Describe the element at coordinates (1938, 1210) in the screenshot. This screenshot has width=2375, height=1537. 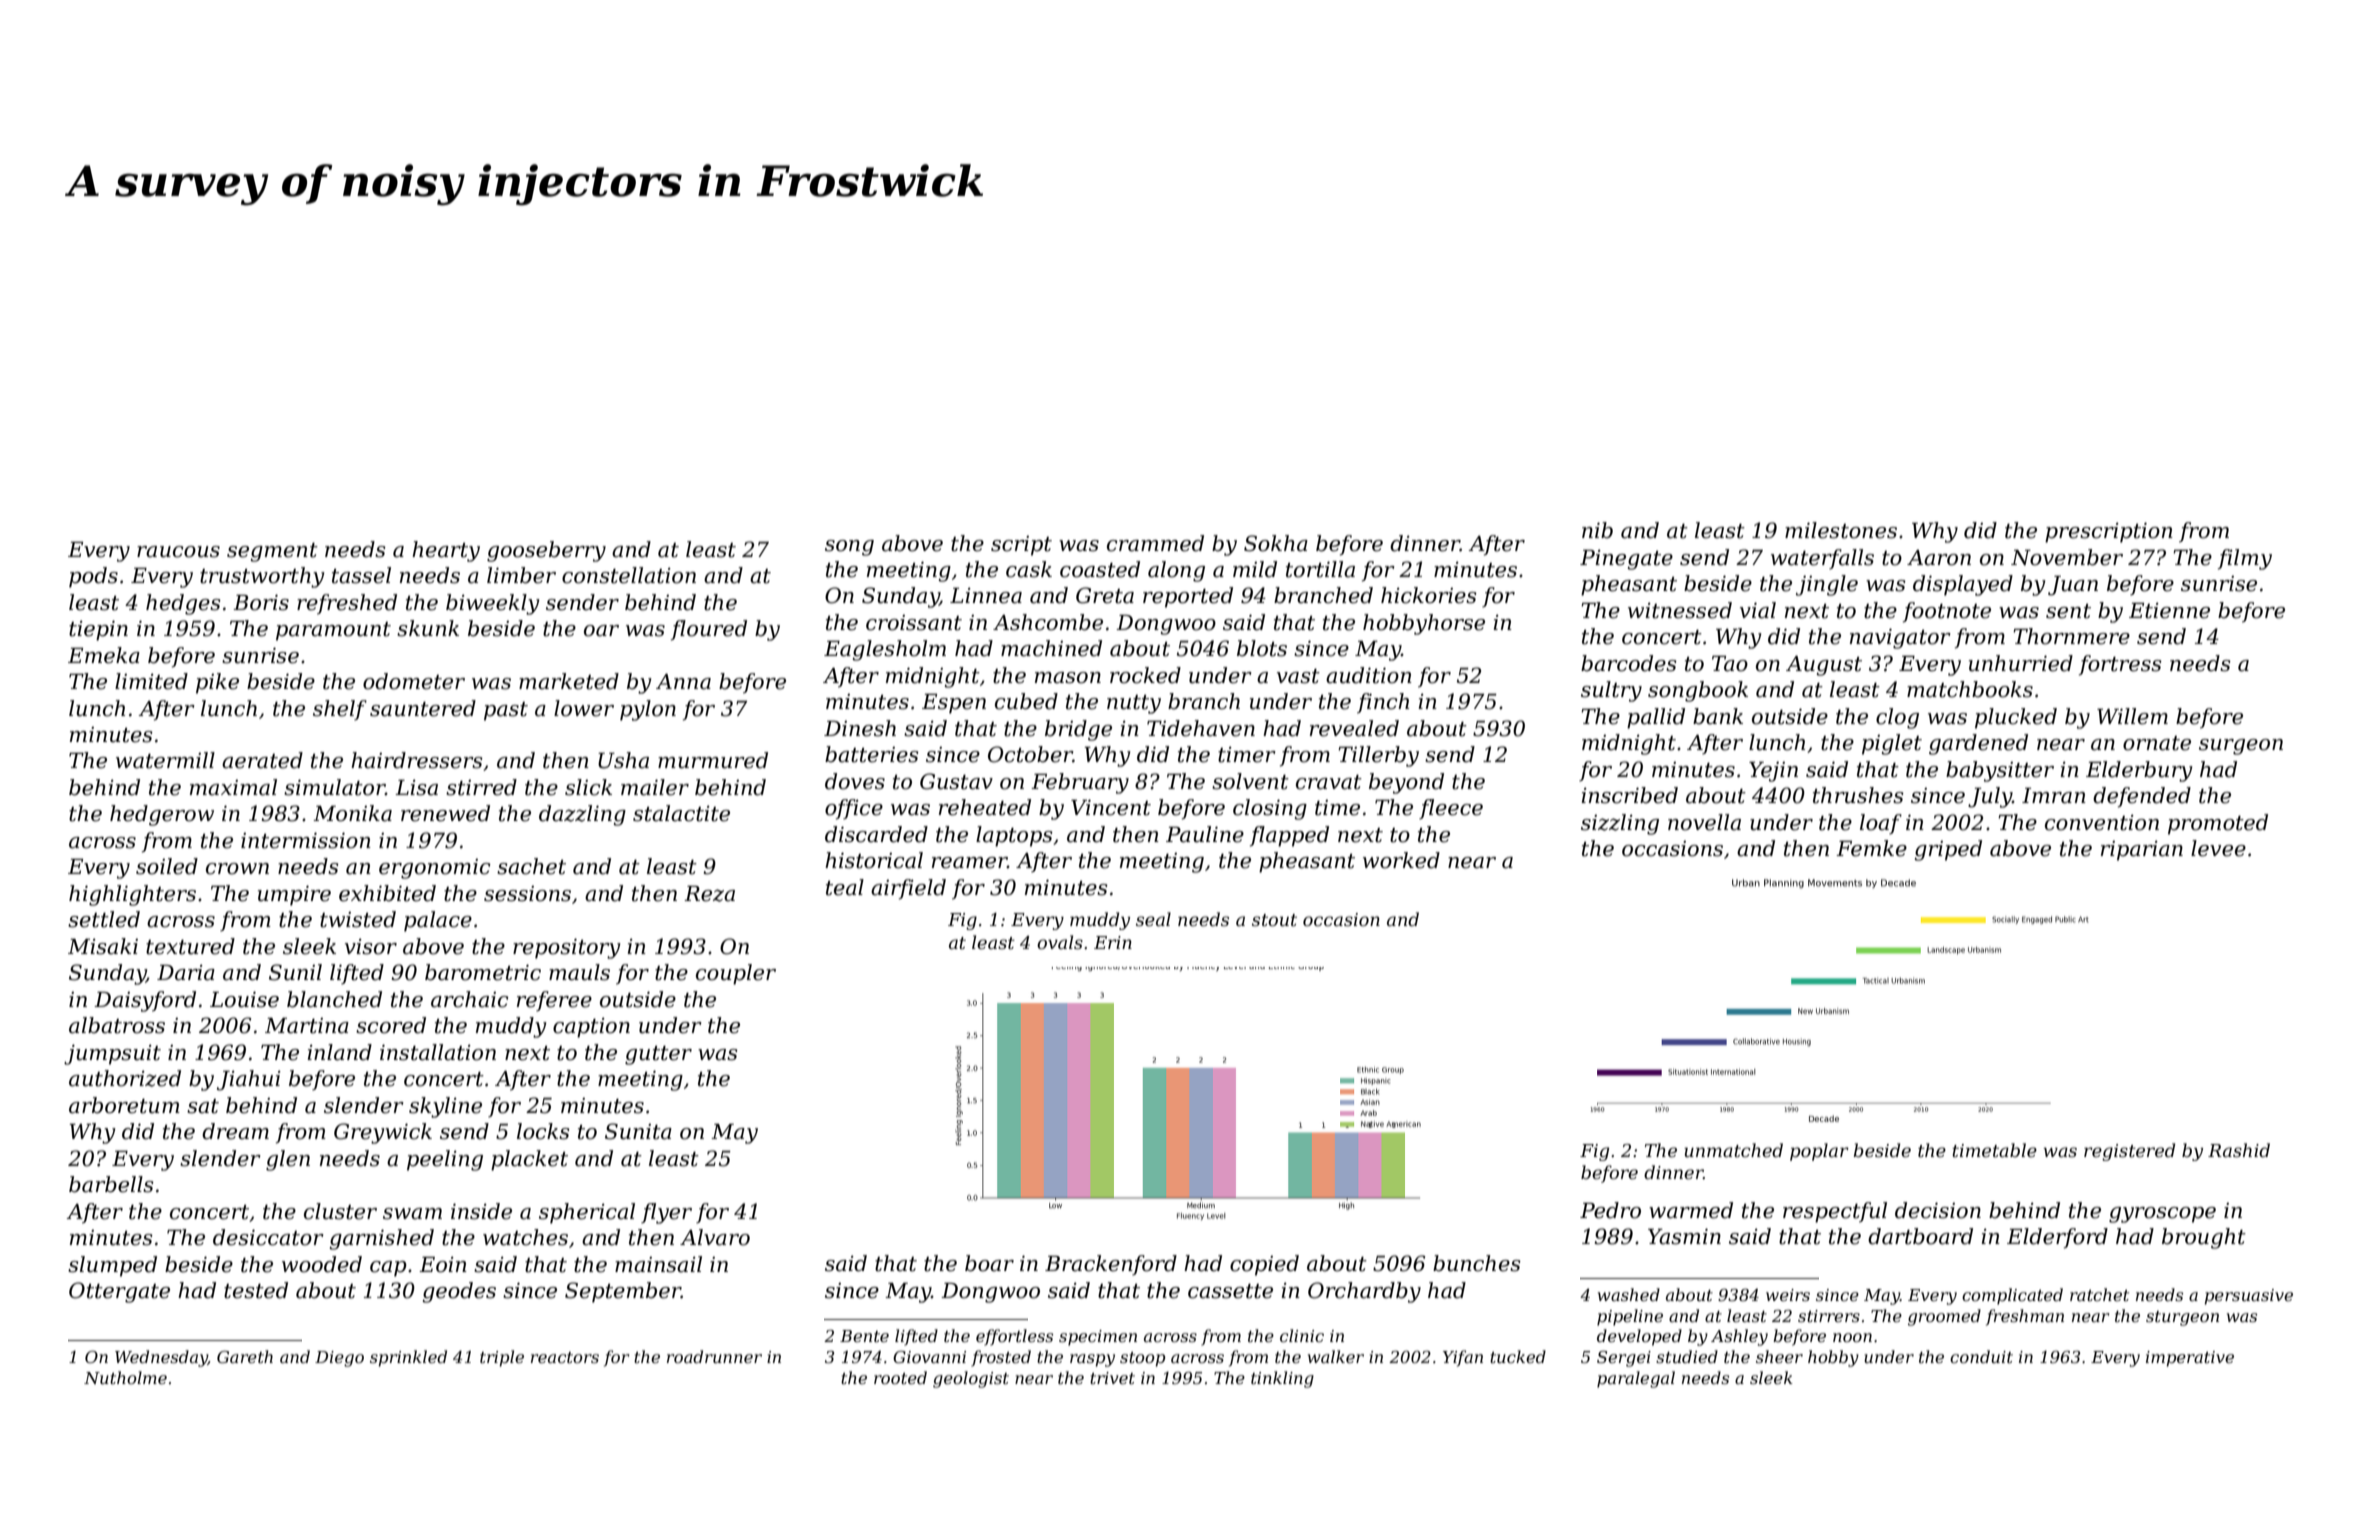
I see `decision` at that location.
